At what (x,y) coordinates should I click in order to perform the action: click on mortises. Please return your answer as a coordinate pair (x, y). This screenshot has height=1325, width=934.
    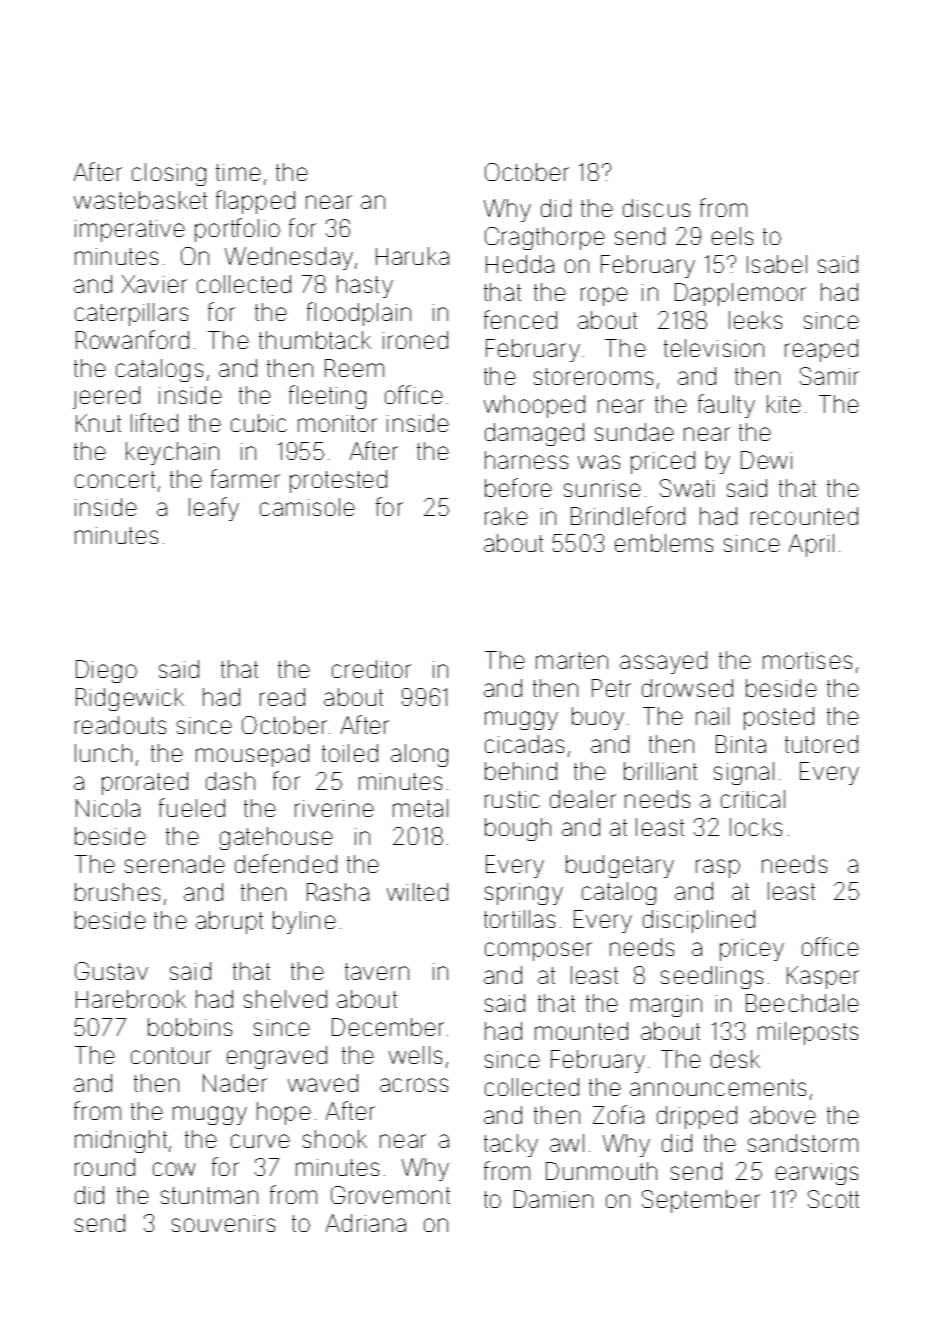
    Looking at the image, I should click on (807, 660).
